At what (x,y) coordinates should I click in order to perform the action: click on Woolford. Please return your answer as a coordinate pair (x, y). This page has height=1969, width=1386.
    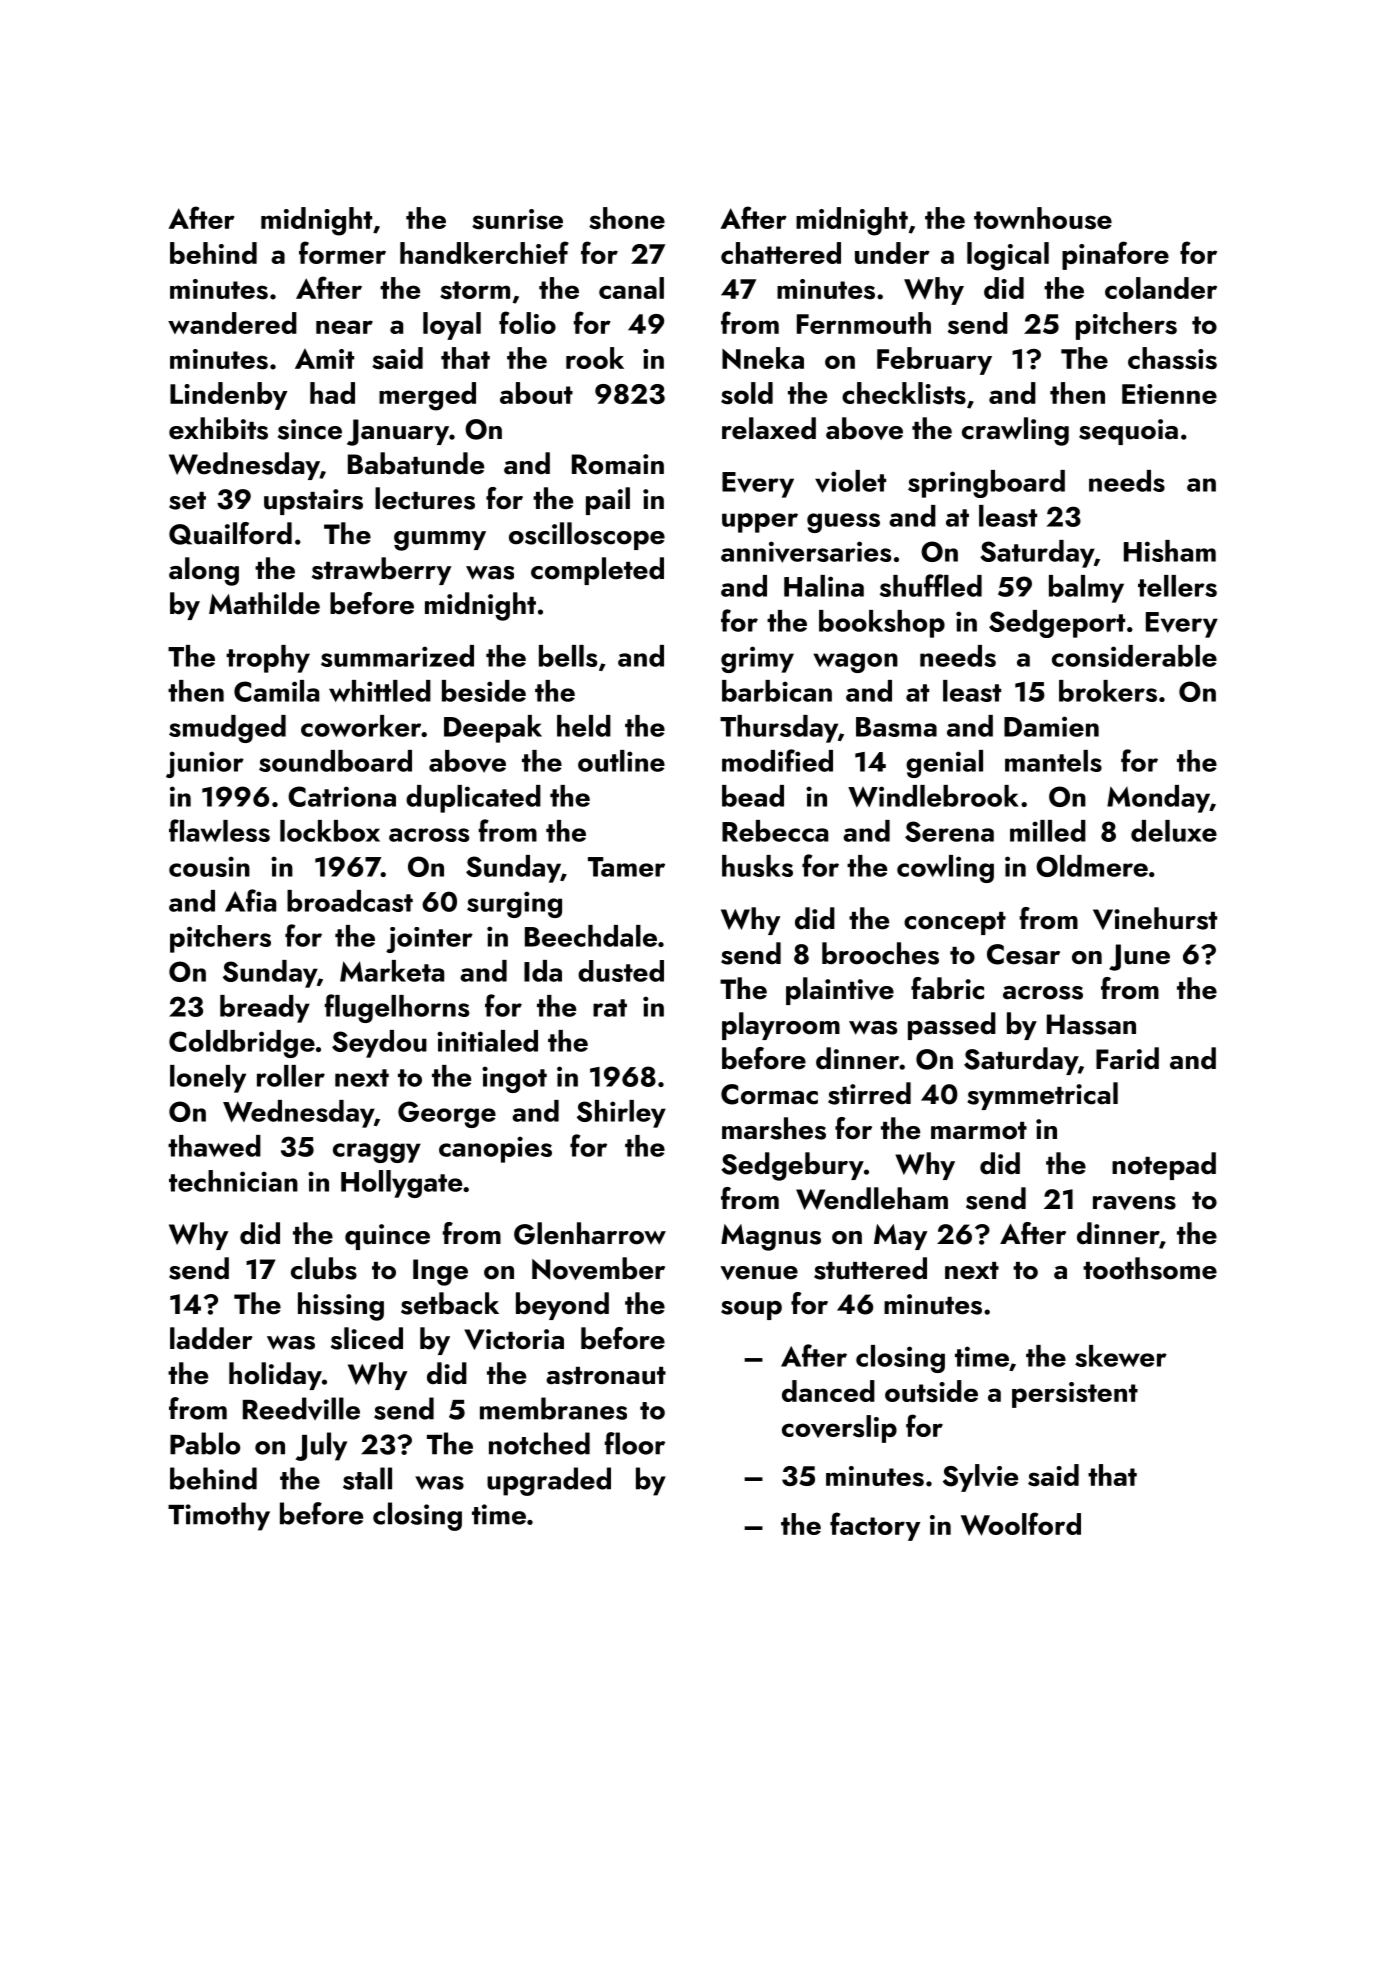
    Looking at the image, I should click on (1021, 1524).
